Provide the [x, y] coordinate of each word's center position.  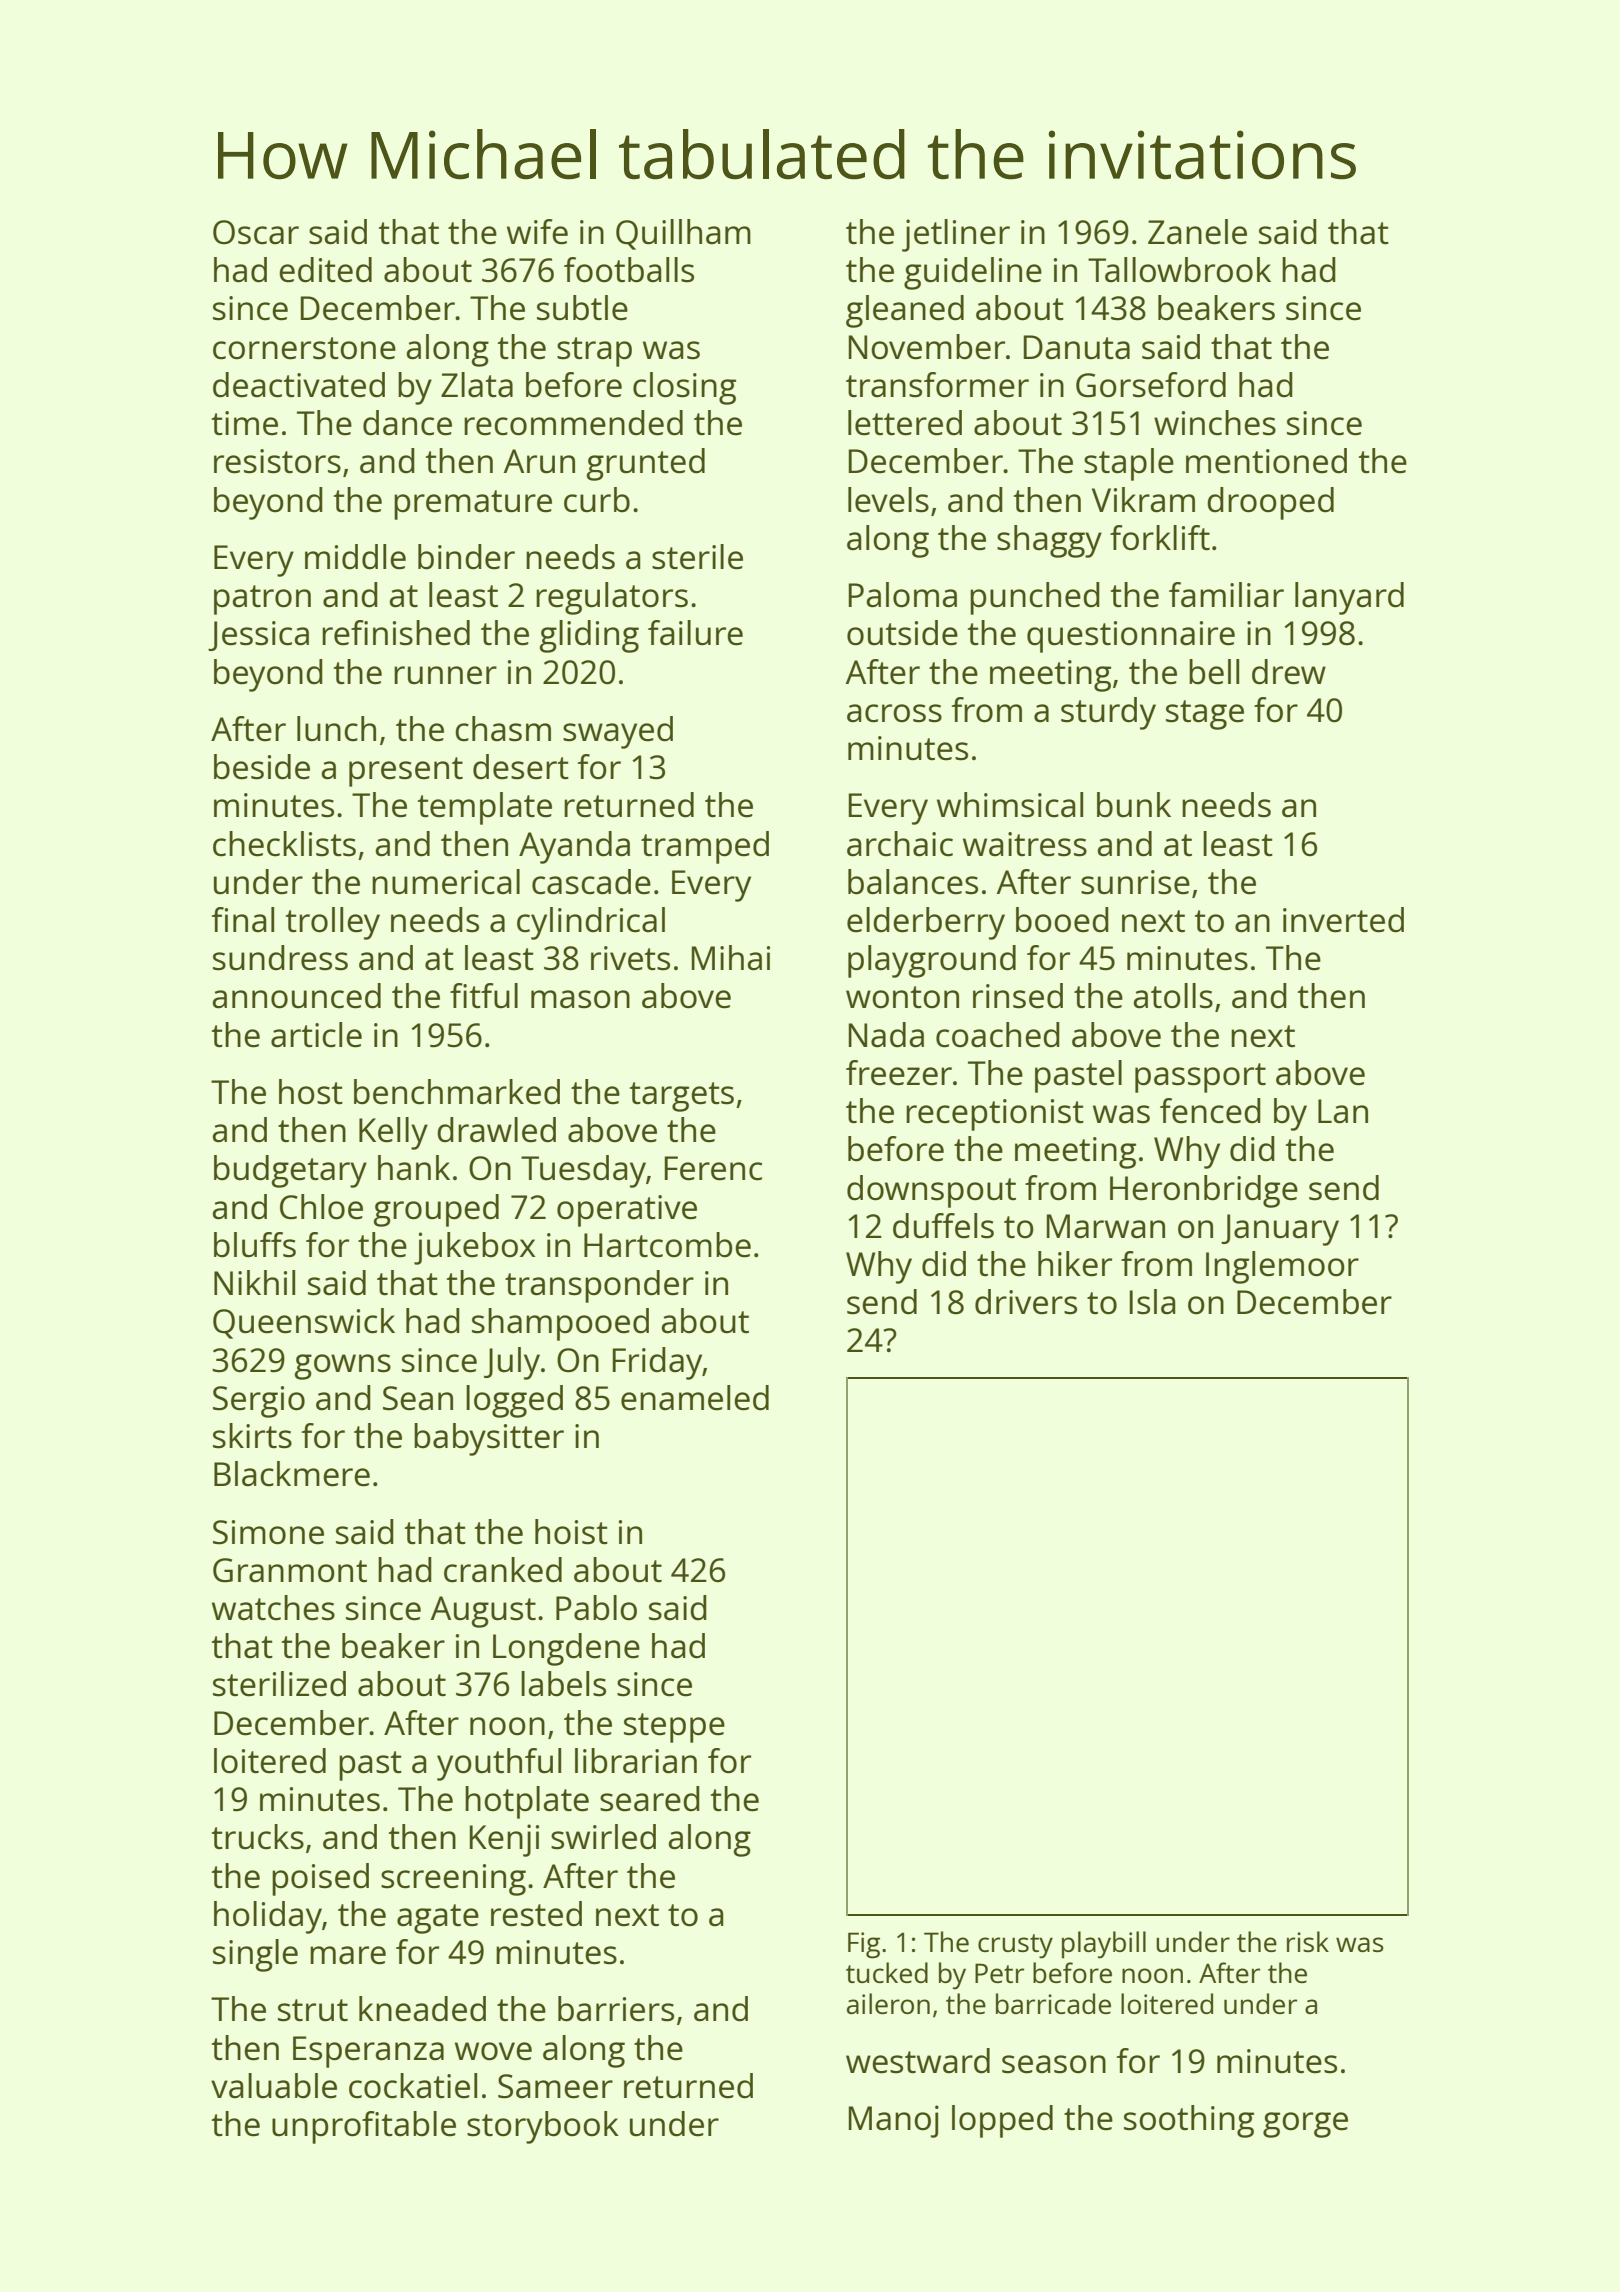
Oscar [256, 232]
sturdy [1108, 713]
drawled [496, 1130]
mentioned [1266, 461]
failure [695, 633]
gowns [343, 1367]
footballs [629, 270]
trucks [258, 1837]
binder [466, 557]
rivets [630, 958]
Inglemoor [1282, 1267]
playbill [1104, 1945]
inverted [1343, 920]
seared [650, 1799]
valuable [274, 2086]
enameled [695, 1398]
